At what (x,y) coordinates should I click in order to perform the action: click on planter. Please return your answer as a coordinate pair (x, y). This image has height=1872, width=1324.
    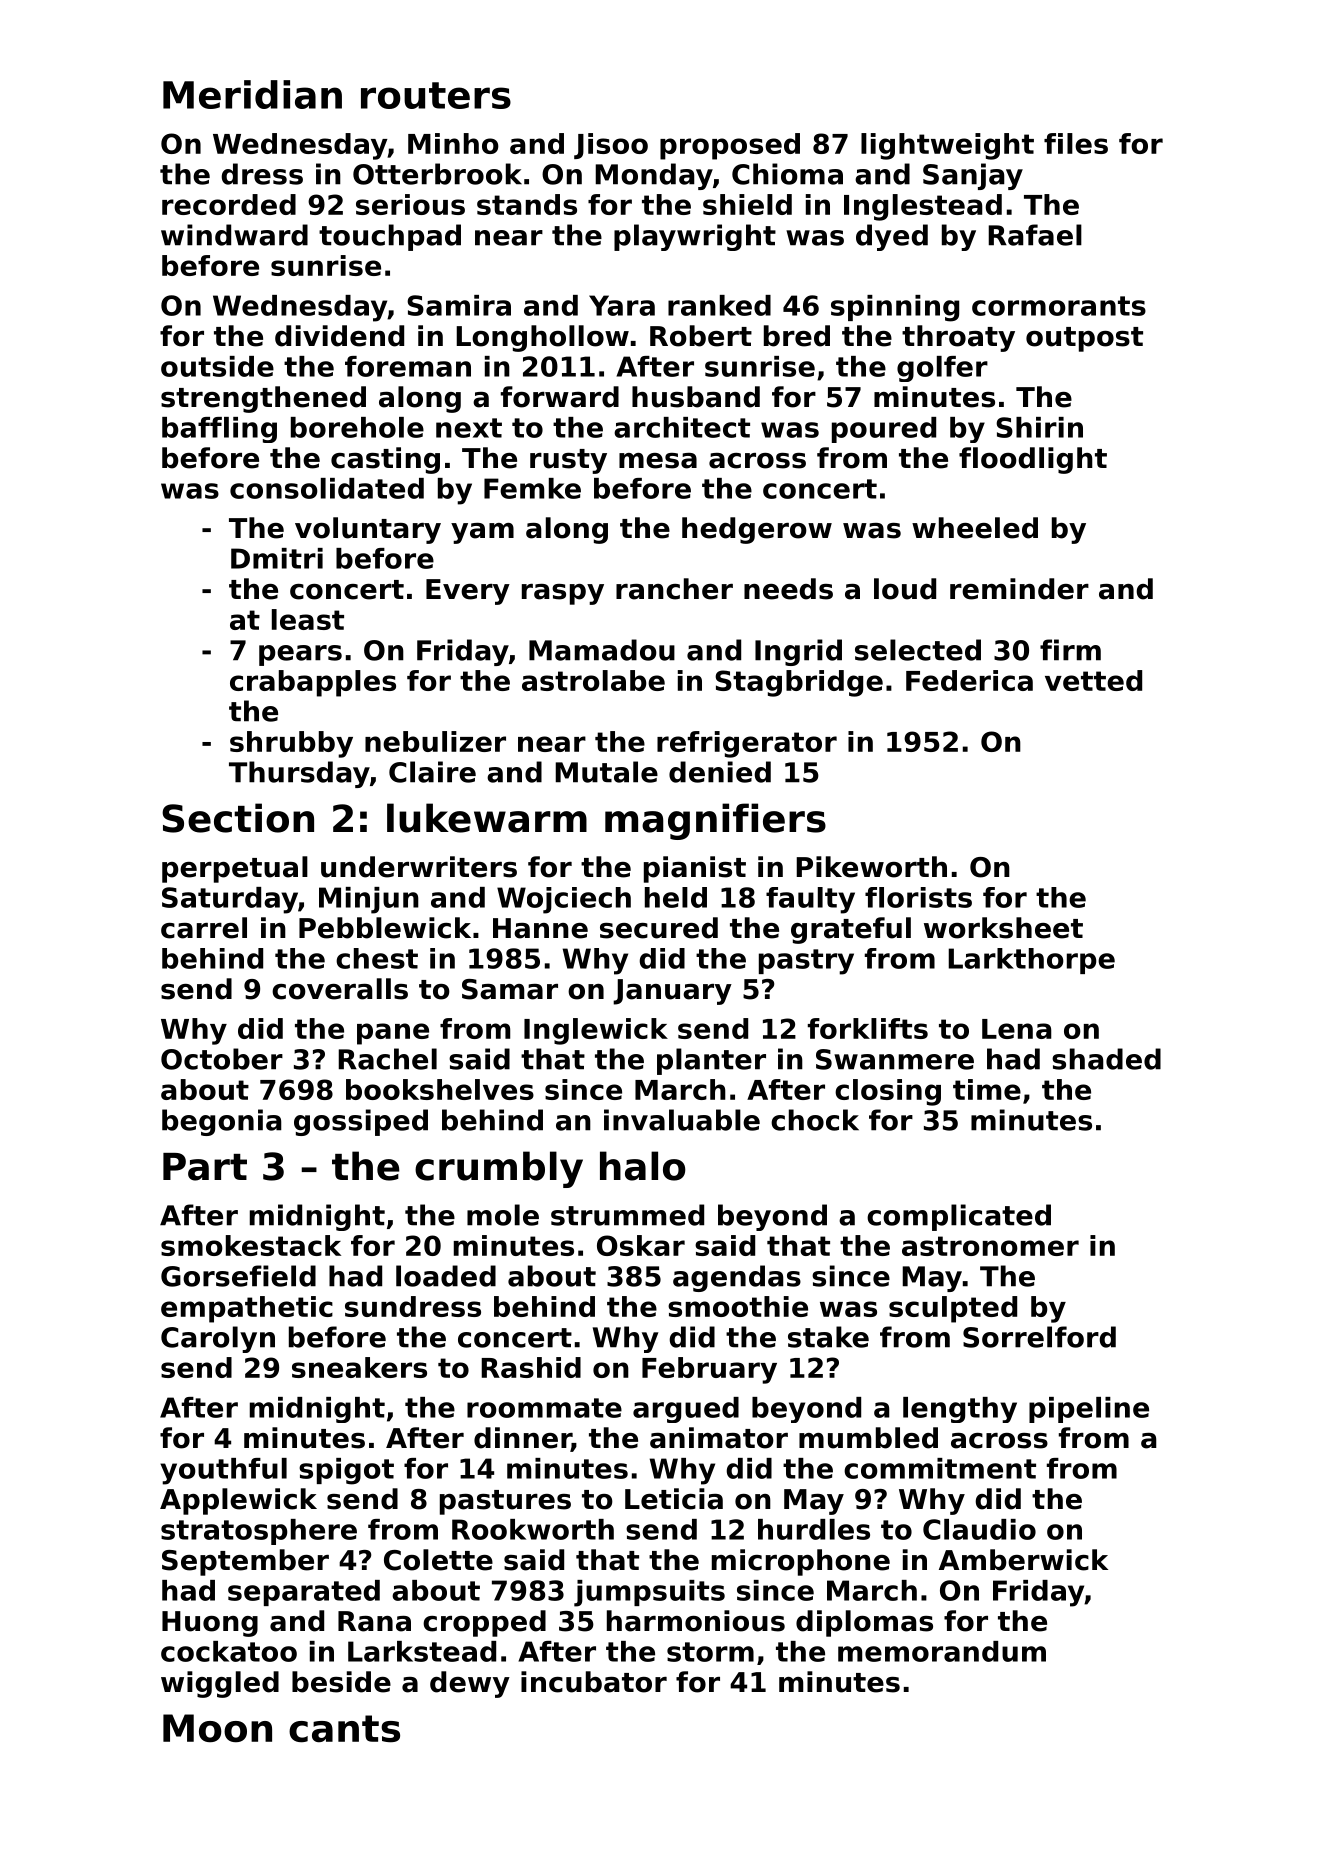
    Looking at the image, I should click on (711, 1061).
